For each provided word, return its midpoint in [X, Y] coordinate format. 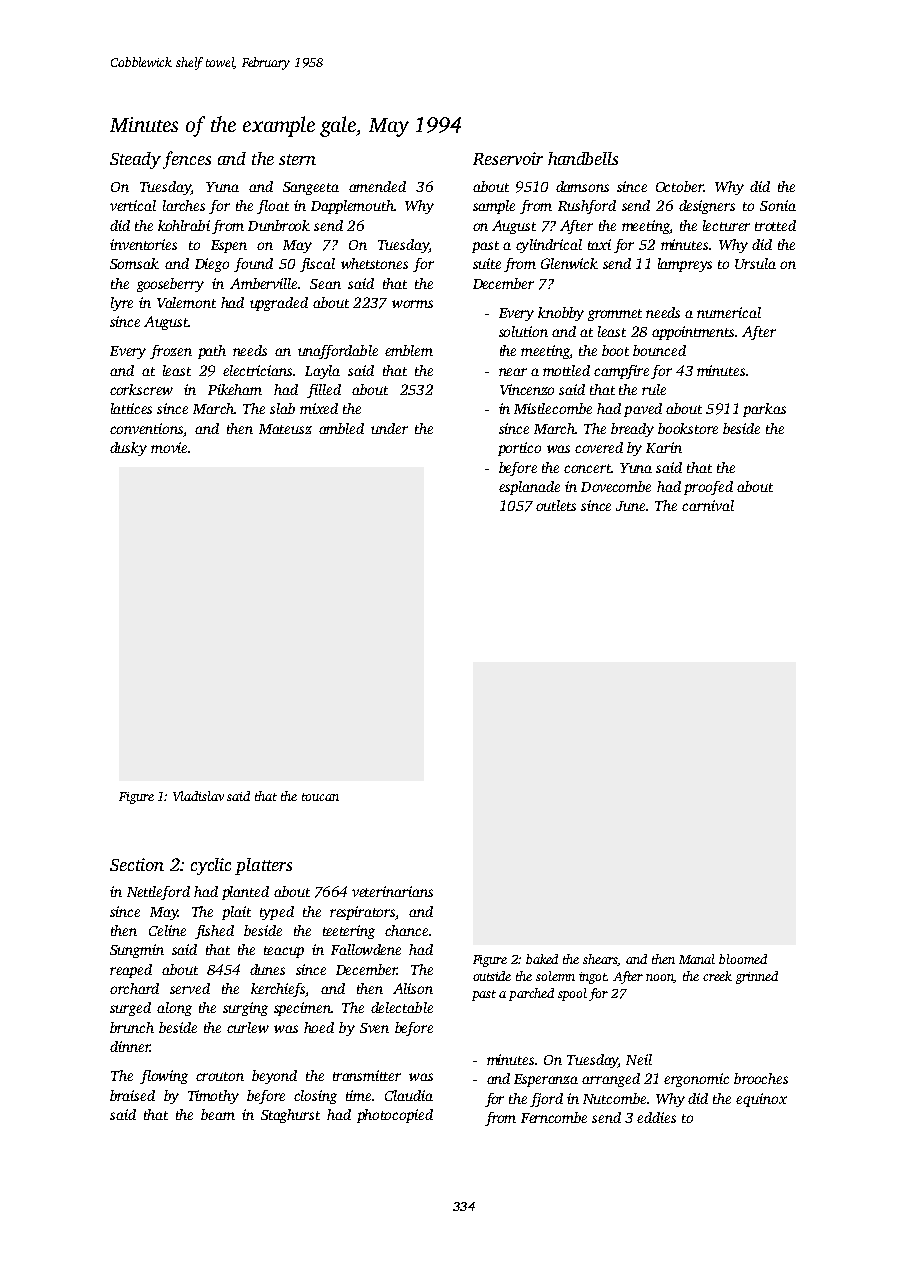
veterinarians [392, 891]
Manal [697, 959]
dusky [128, 449]
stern [297, 159]
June [631, 506]
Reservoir [508, 158]
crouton [220, 1076]
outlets [556, 505]
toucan [320, 797]
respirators [363, 913]
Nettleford [158, 893]
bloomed [743, 959]
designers [707, 207]
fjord [546, 1100]
